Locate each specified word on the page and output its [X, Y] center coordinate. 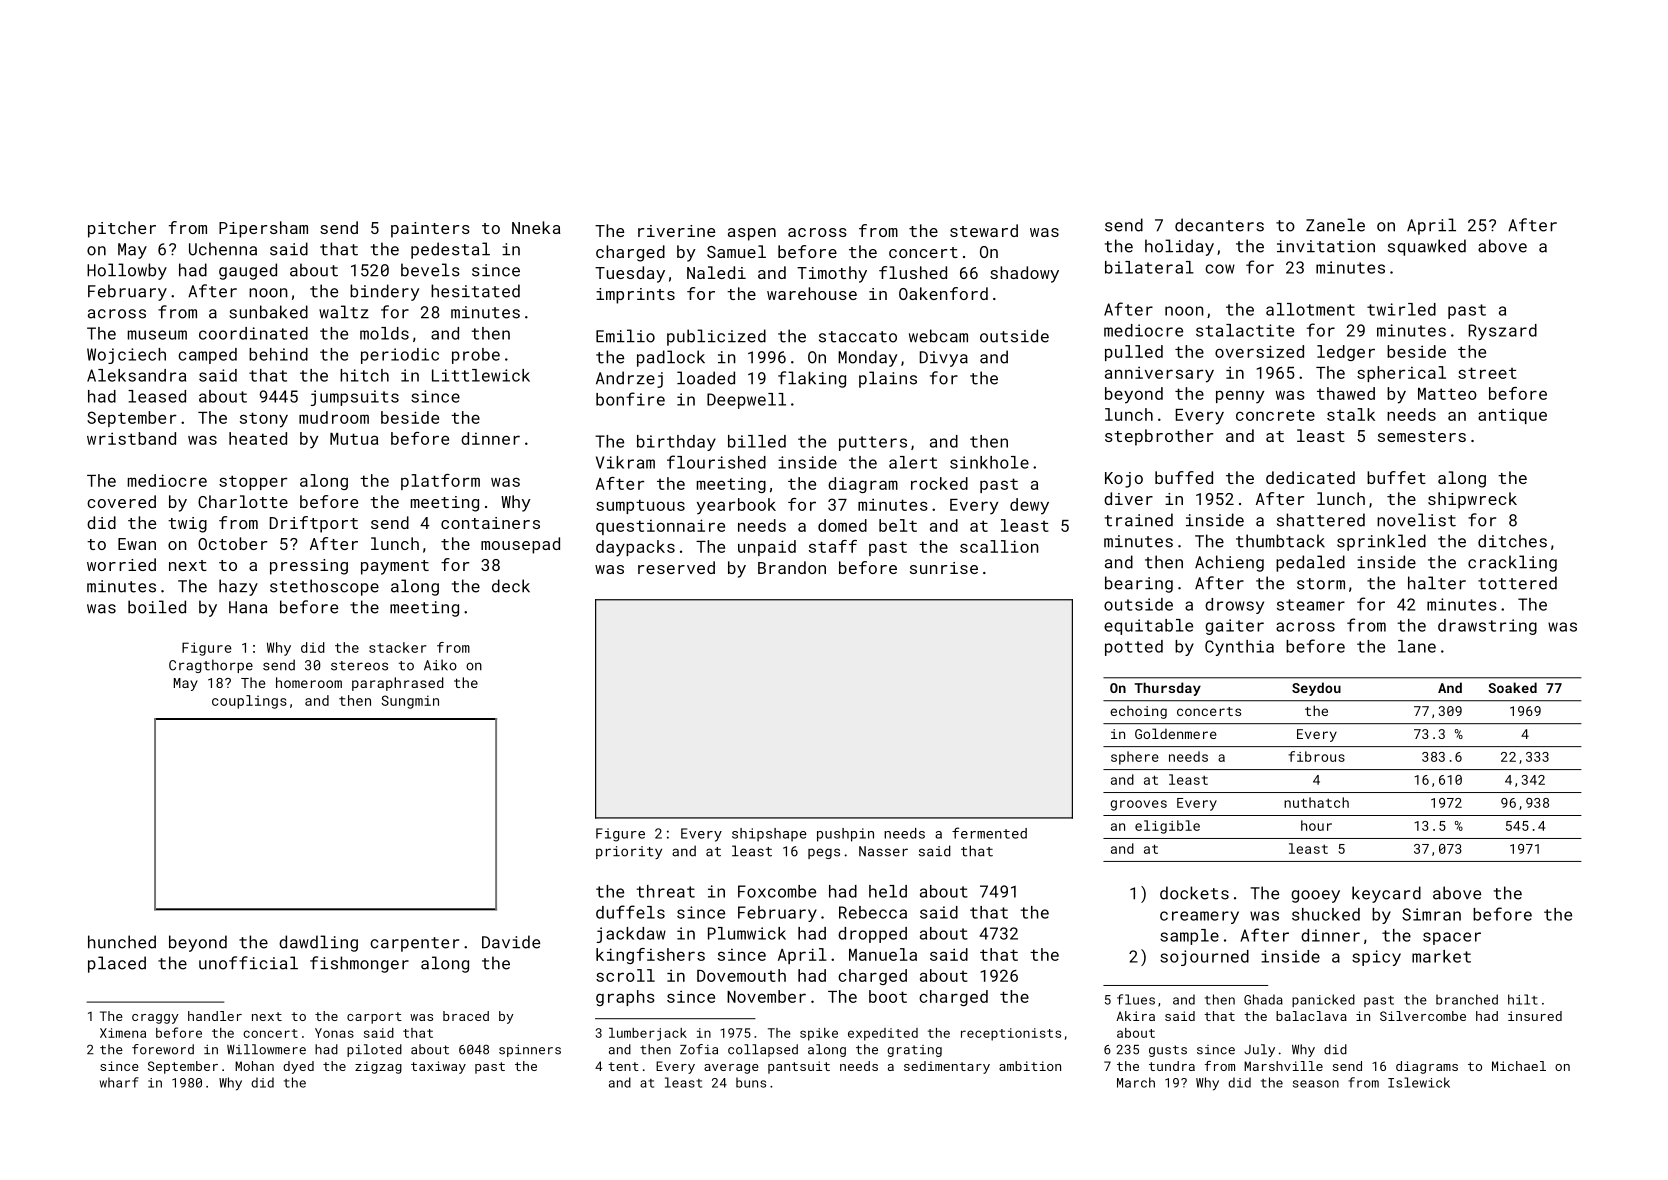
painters [430, 230]
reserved [676, 567]
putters [873, 443]
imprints [635, 296]
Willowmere [266, 1049]
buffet [1396, 477]
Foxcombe [777, 891]
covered [121, 501]
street [1487, 373]
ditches [1512, 541]
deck [511, 586]
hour [1316, 825]
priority [629, 852]
